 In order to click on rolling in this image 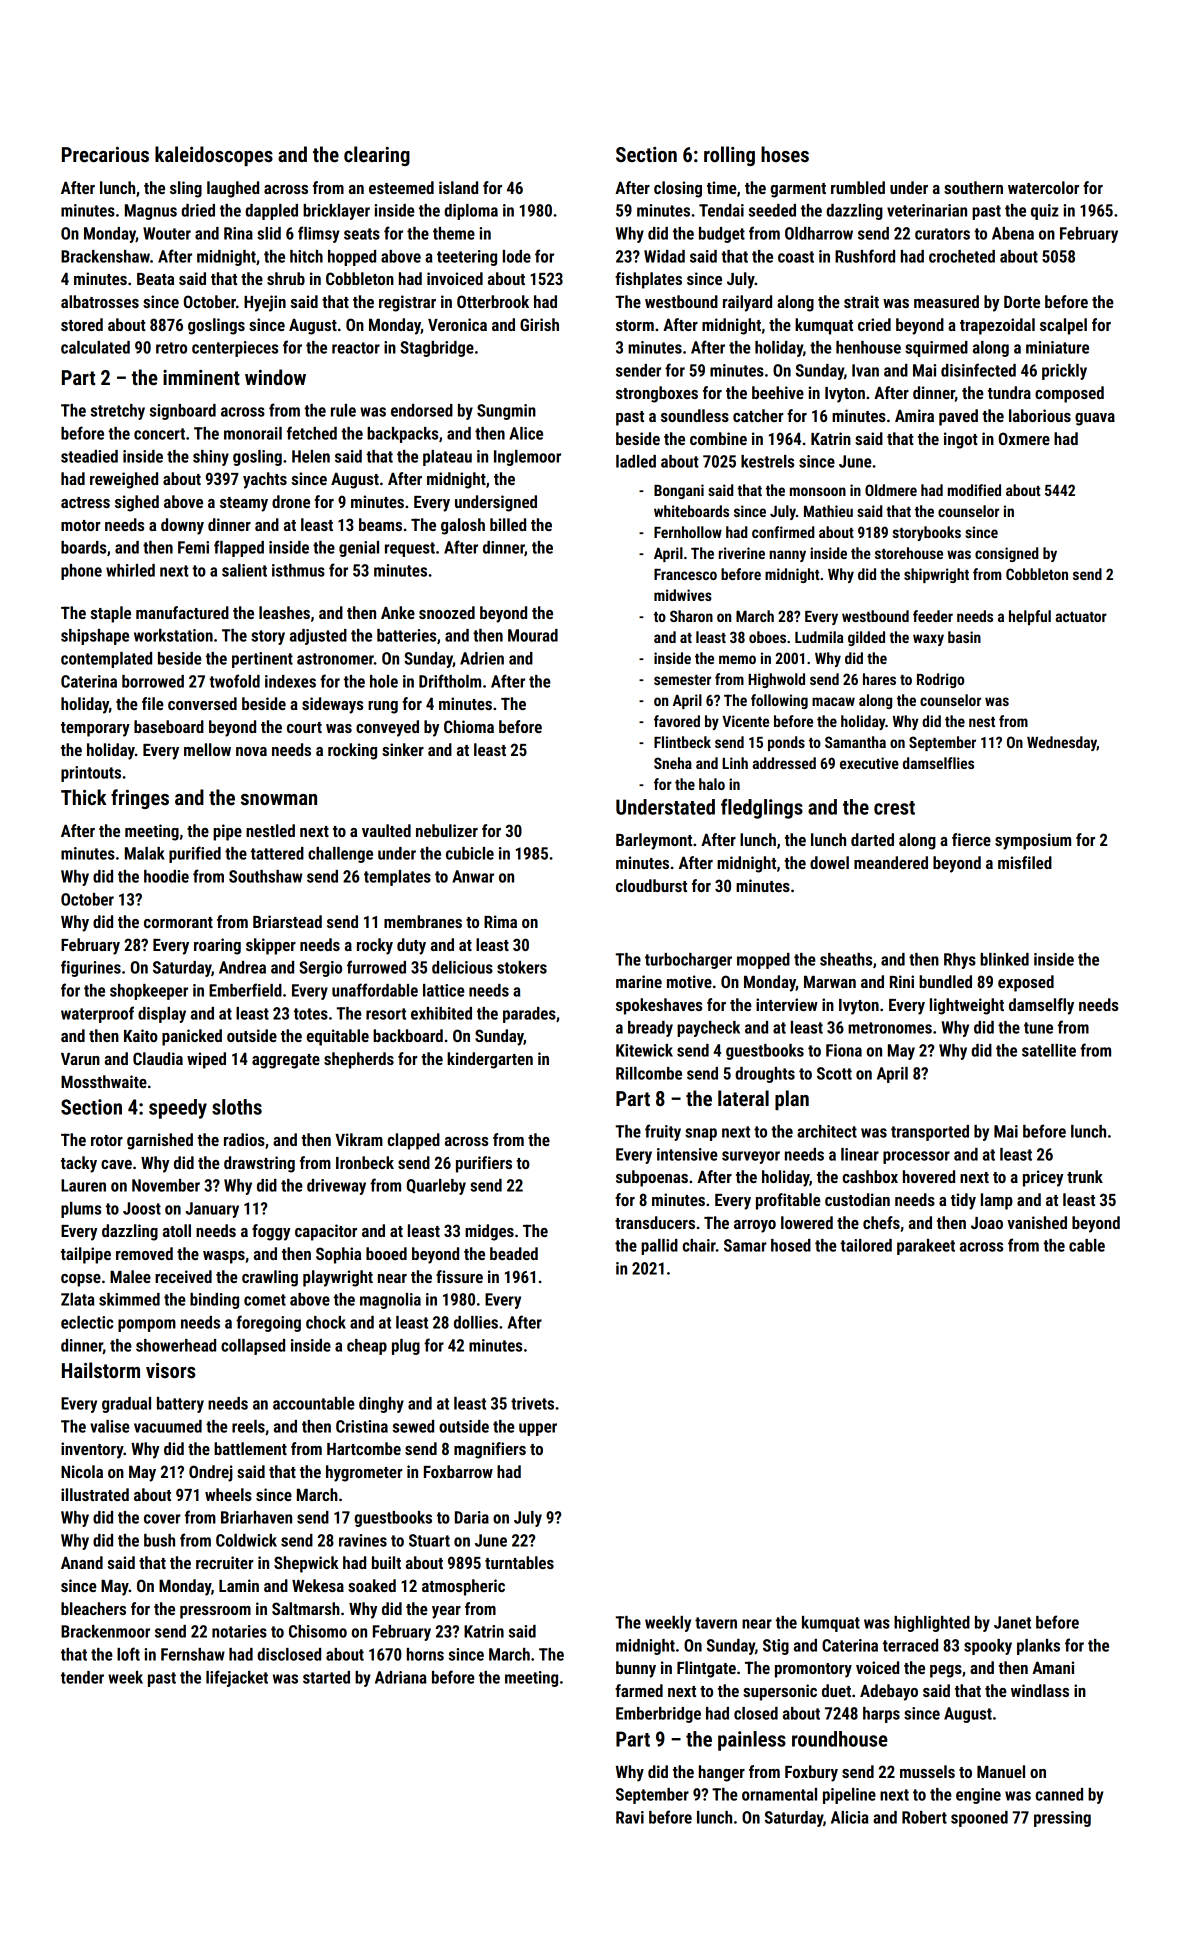, I will do `click(729, 156)`.
